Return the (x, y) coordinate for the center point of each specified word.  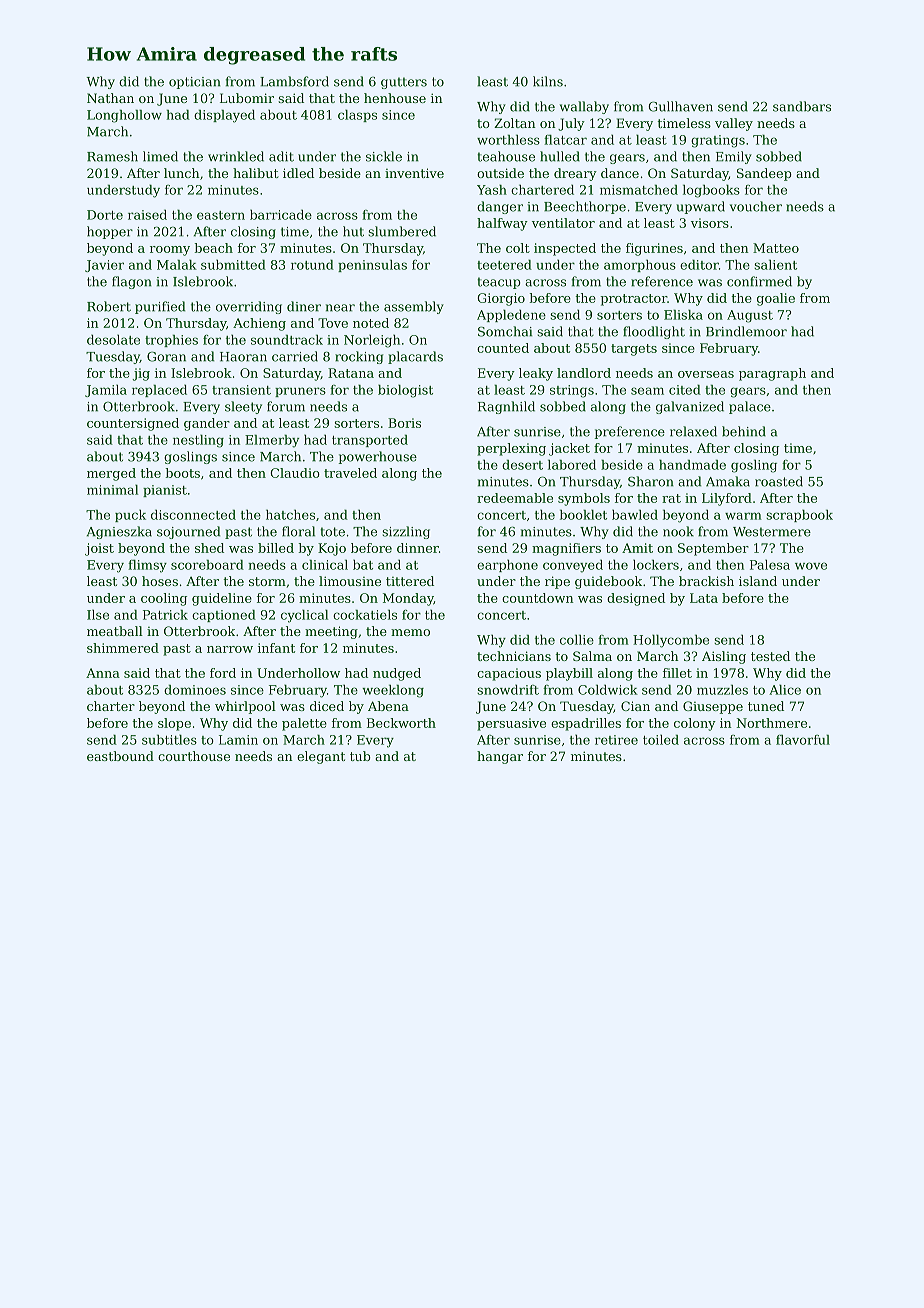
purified (160, 307)
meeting (331, 632)
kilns (548, 81)
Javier (104, 266)
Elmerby (272, 441)
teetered (504, 265)
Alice (785, 690)
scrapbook (799, 516)
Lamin (238, 740)
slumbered (402, 231)
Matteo (776, 248)
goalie (776, 299)
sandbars (802, 106)
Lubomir (247, 98)
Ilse (98, 615)
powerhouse (377, 457)
